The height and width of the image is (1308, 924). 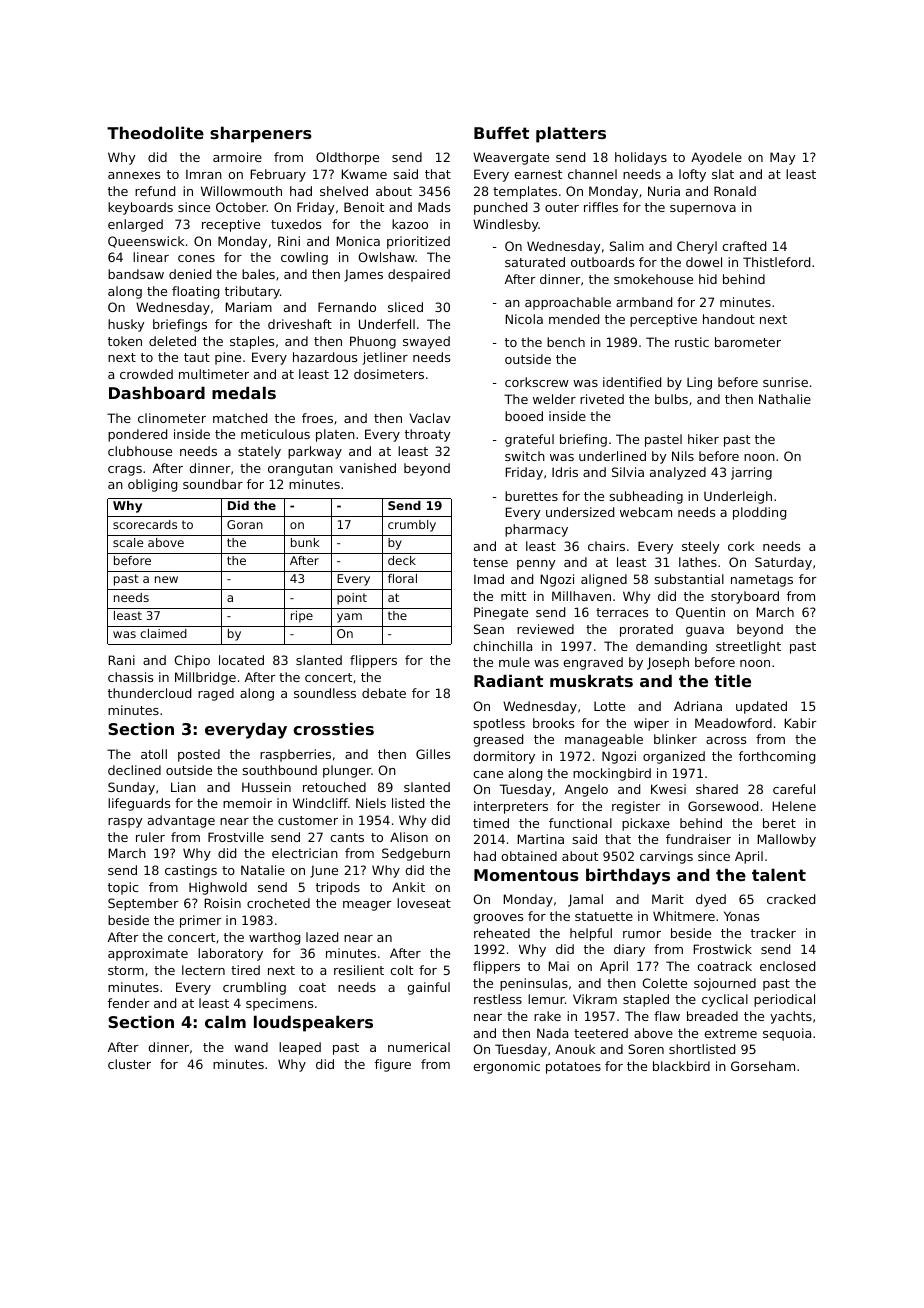 What do you see at coordinates (347, 307) in the image?
I see `Fernando` at bounding box center [347, 307].
